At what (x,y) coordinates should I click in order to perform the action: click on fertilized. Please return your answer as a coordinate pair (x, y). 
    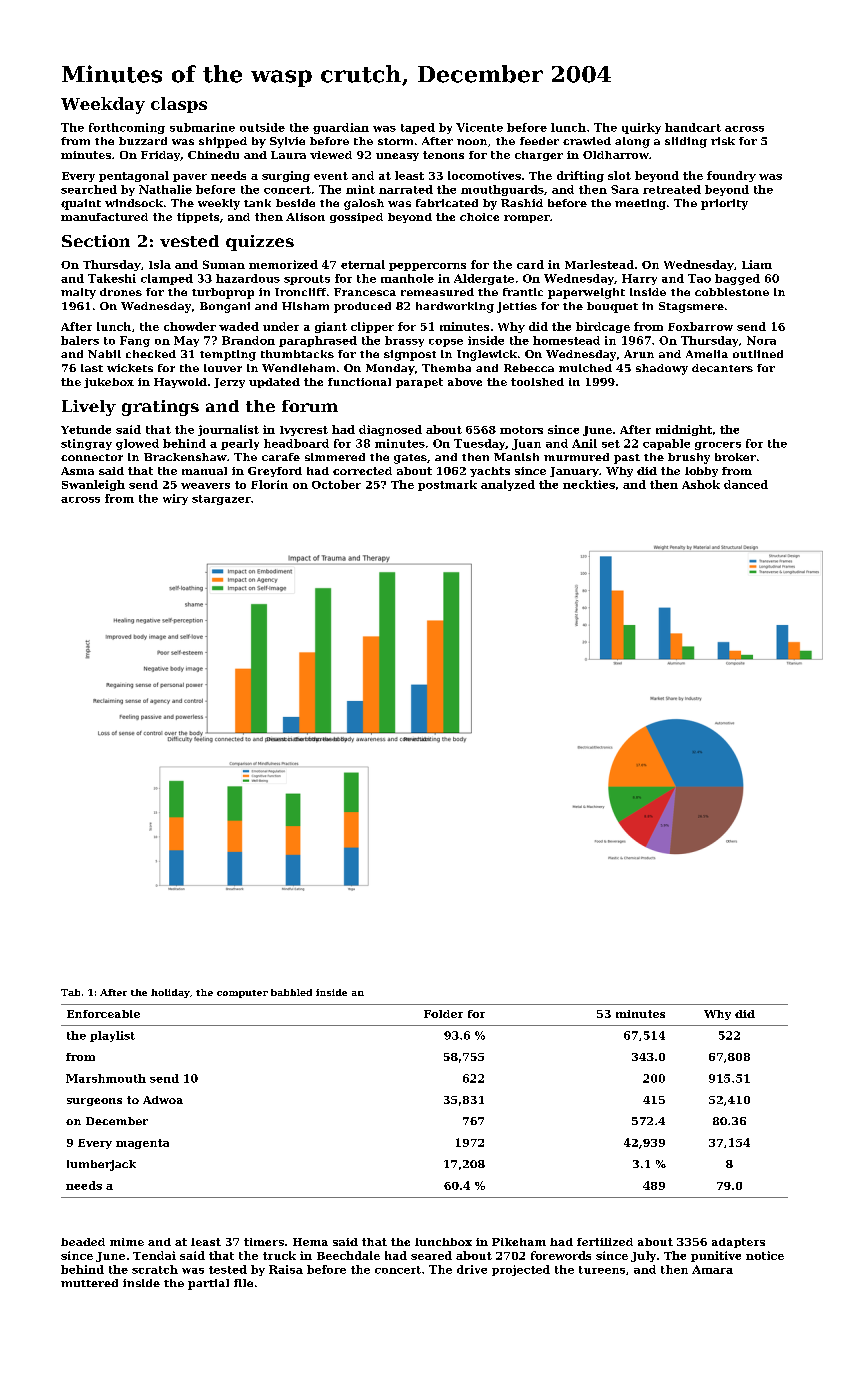
    Looking at the image, I should click on (605, 1242).
